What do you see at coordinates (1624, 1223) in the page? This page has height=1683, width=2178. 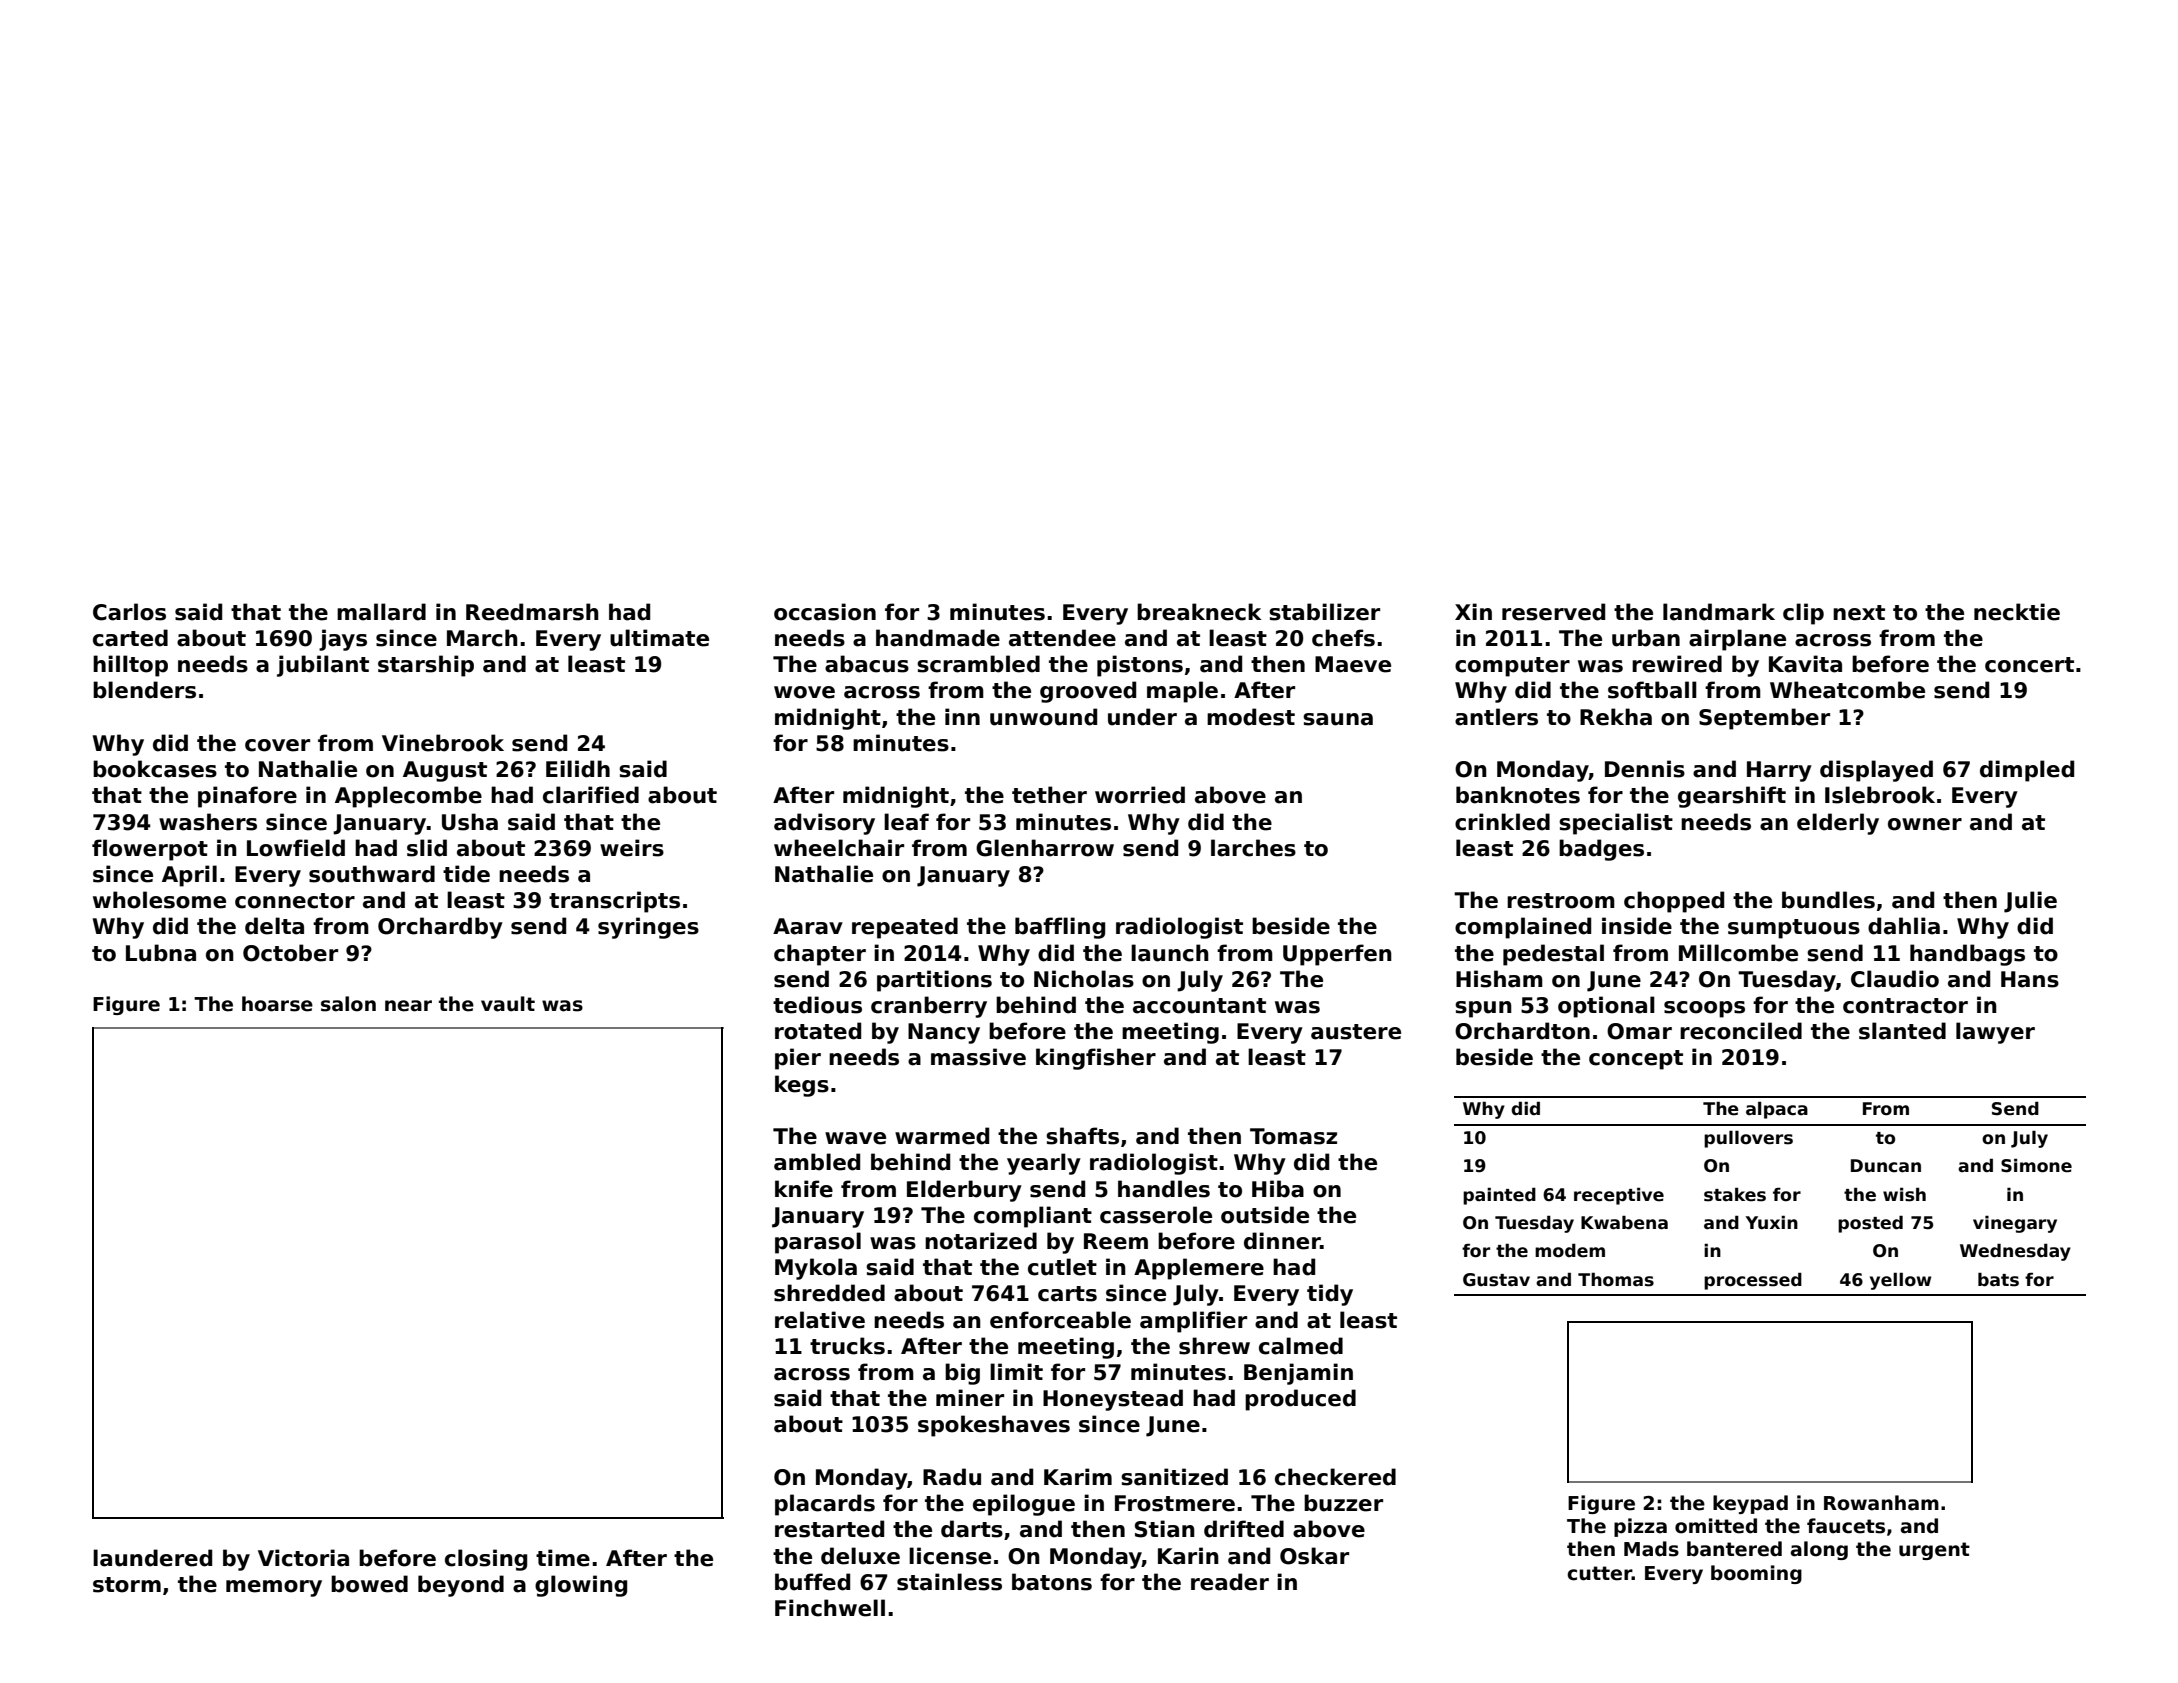 I see `Kwabena` at bounding box center [1624, 1223].
